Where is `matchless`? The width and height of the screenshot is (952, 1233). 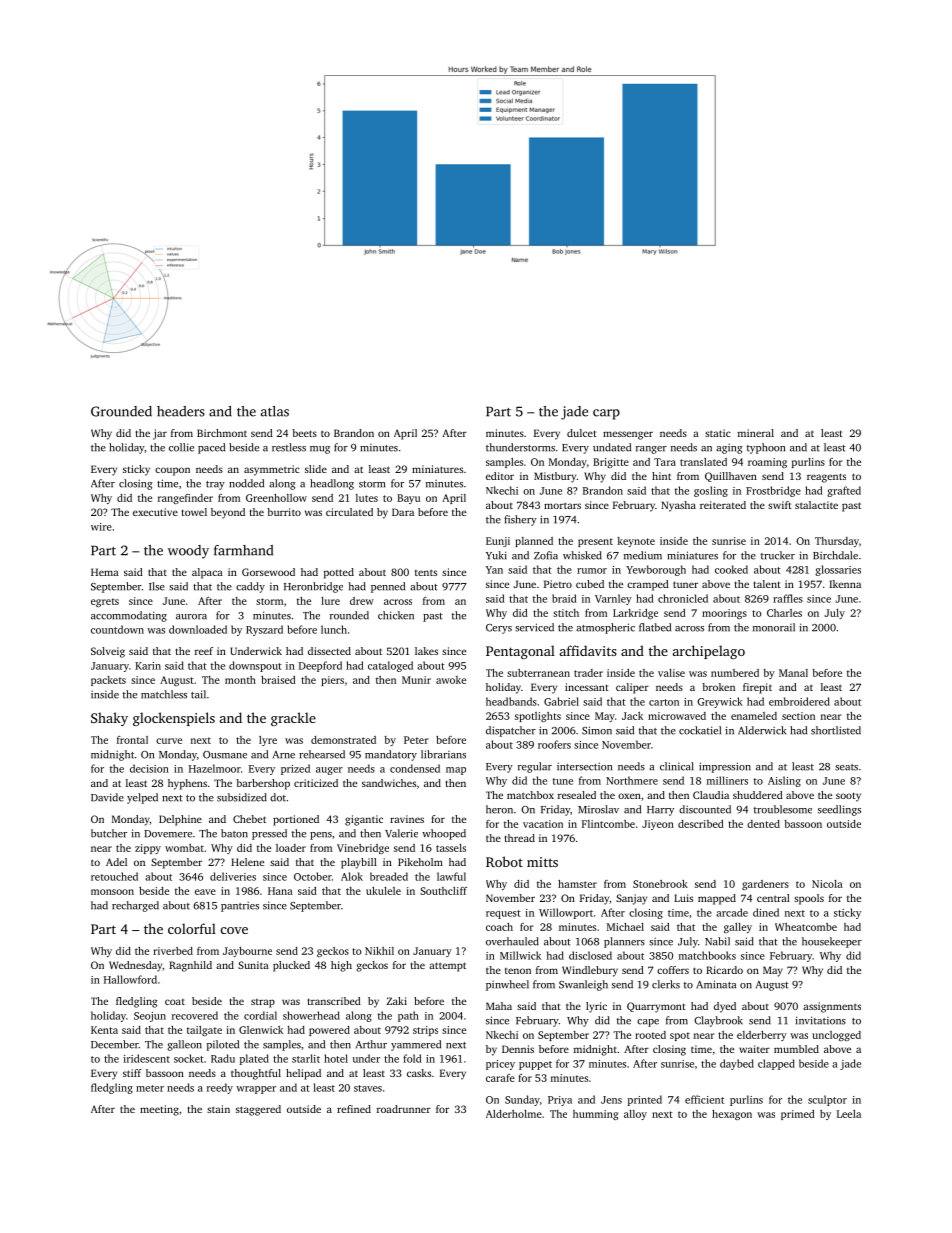 matchless is located at coordinates (164, 694).
